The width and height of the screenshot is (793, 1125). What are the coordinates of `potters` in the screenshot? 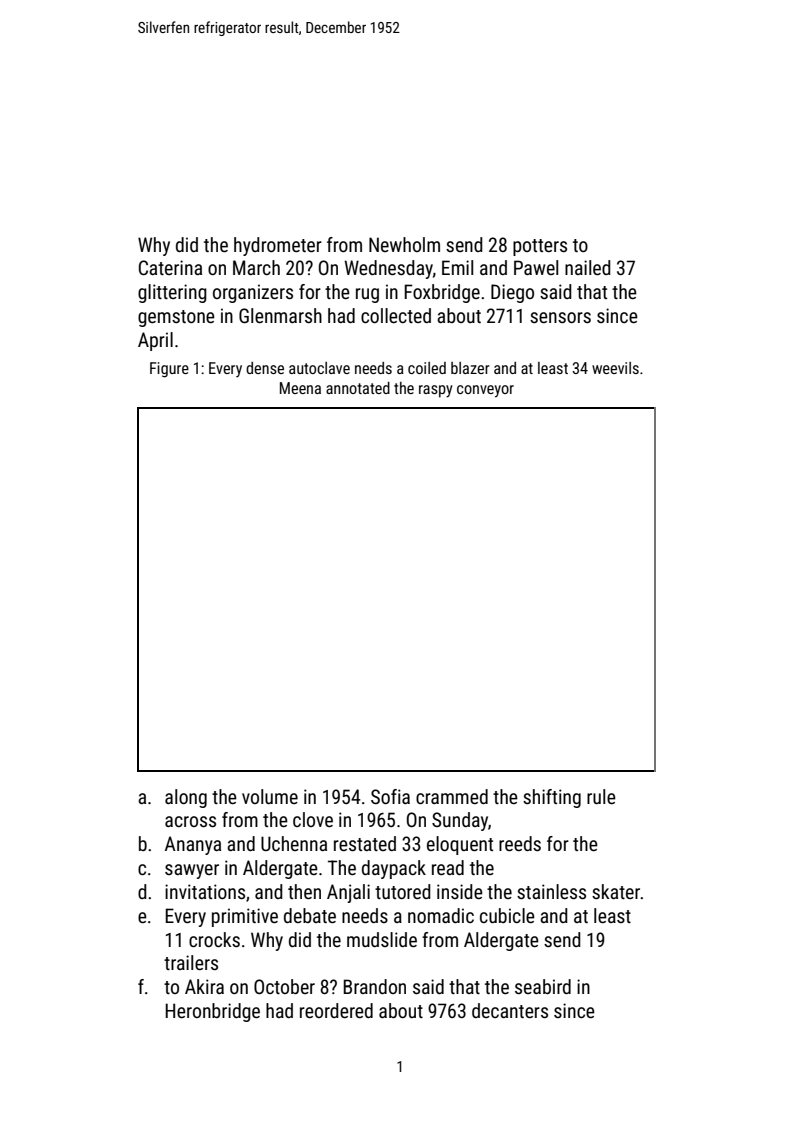 It's located at (540, 247).
